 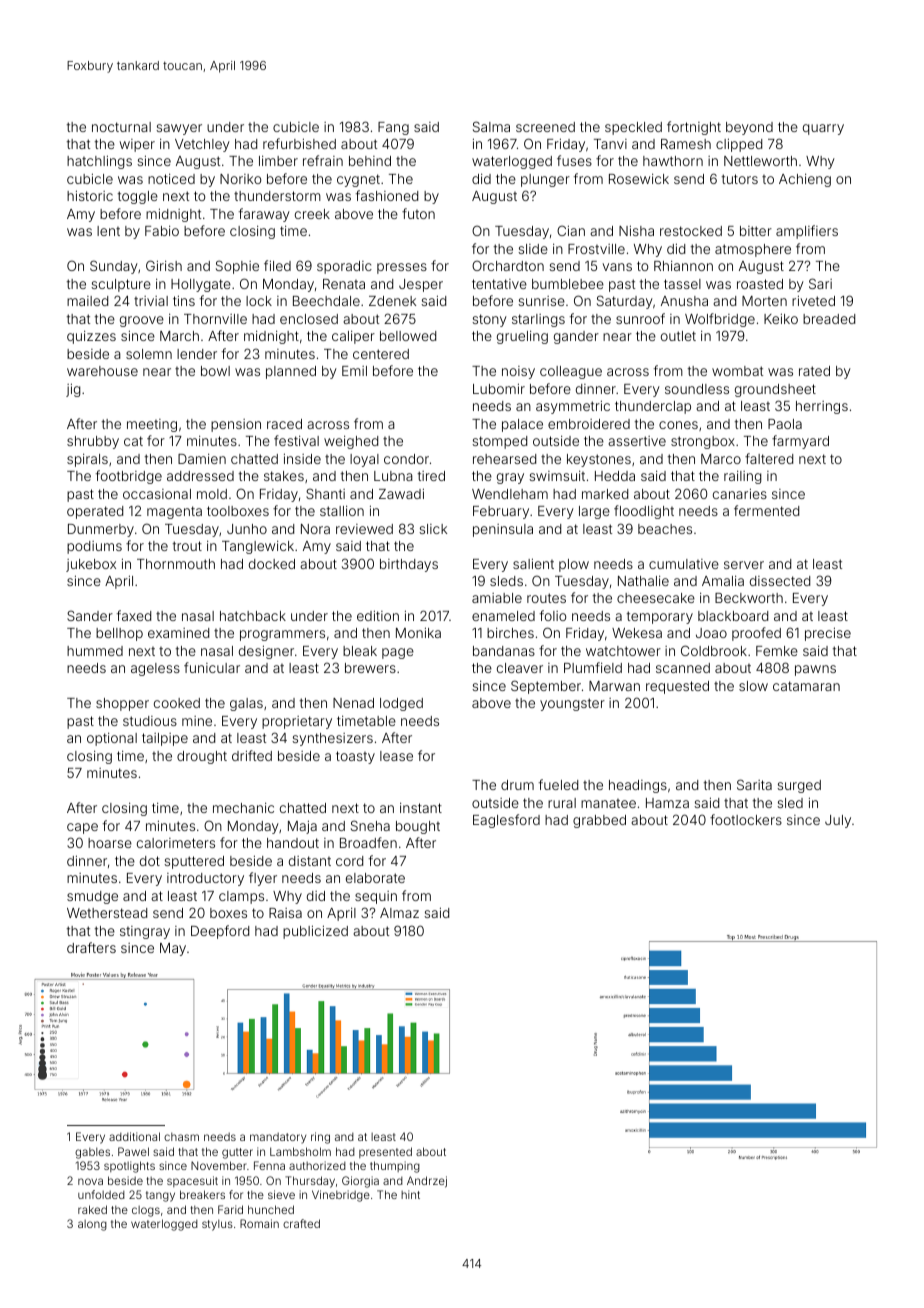 What do you see at coordinates (410, 1194) in the screenshot?
I see `hint` at bounding box center [410, 1194].
